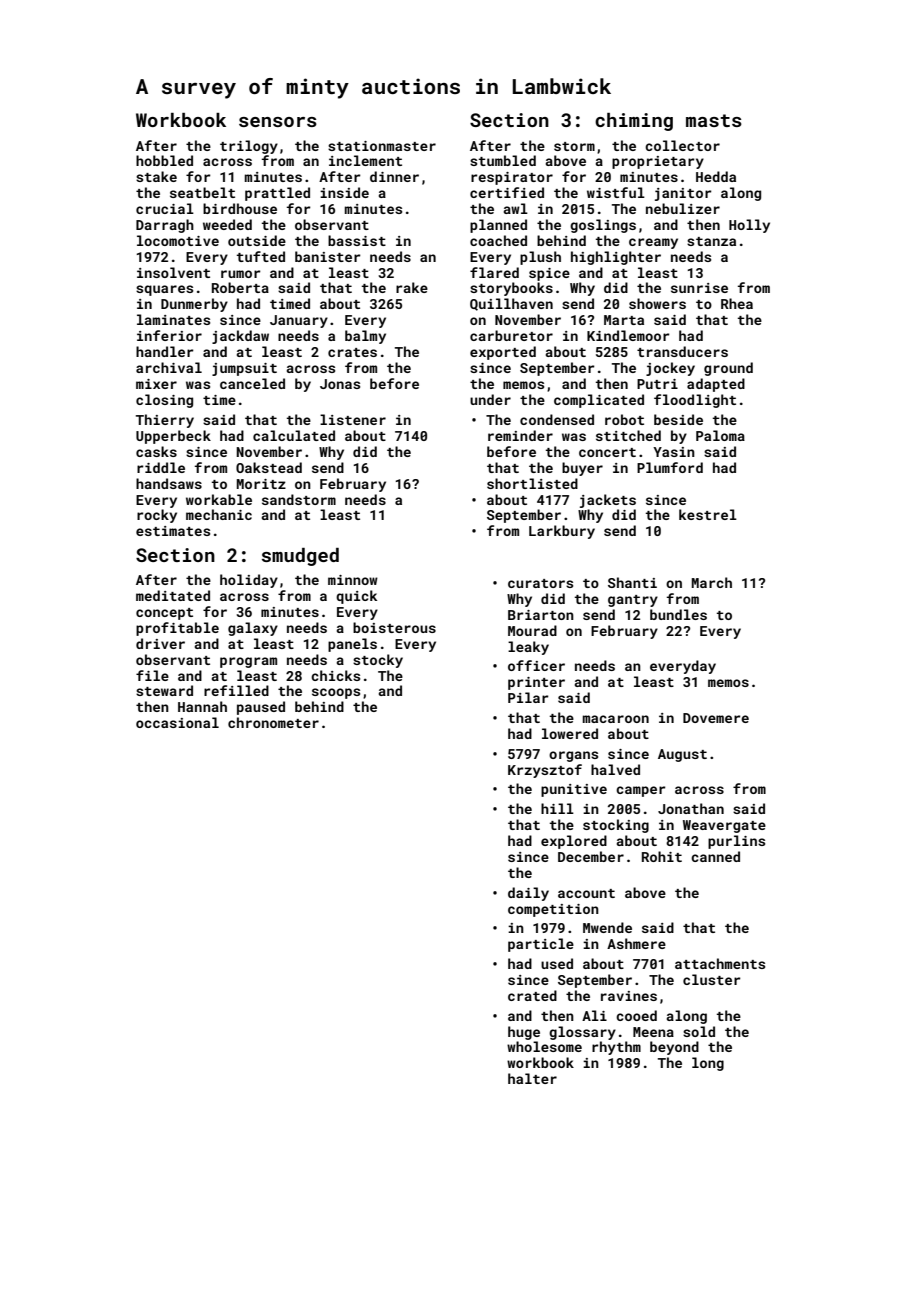 This image has height=1316, width=908. What do you see at coordinates (712, 582) in the image?
I see `March` at bounding box center [712, 582].
